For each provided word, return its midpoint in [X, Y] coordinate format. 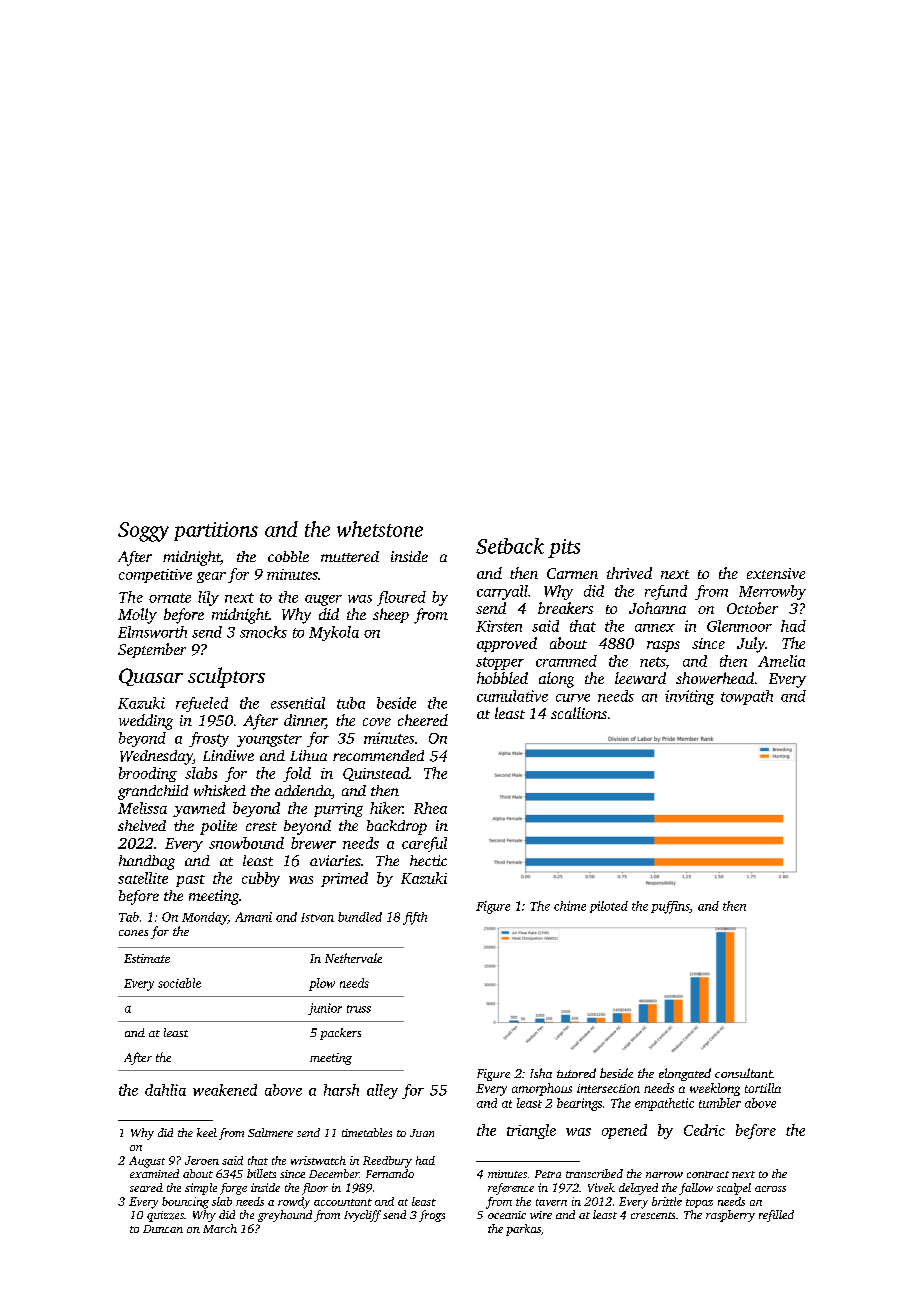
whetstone [380, 529]
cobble [288, 556]
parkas [523, 1230]
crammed [566, 661]
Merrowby [772, 592]
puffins [670, 907]
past [190, 881]
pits [564, 548]
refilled [776, 1216]
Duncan [163, 1229]
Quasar [151, 677]
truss [359, 1009]
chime [570, 906]
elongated [685, 1074]
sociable [179, 983]
